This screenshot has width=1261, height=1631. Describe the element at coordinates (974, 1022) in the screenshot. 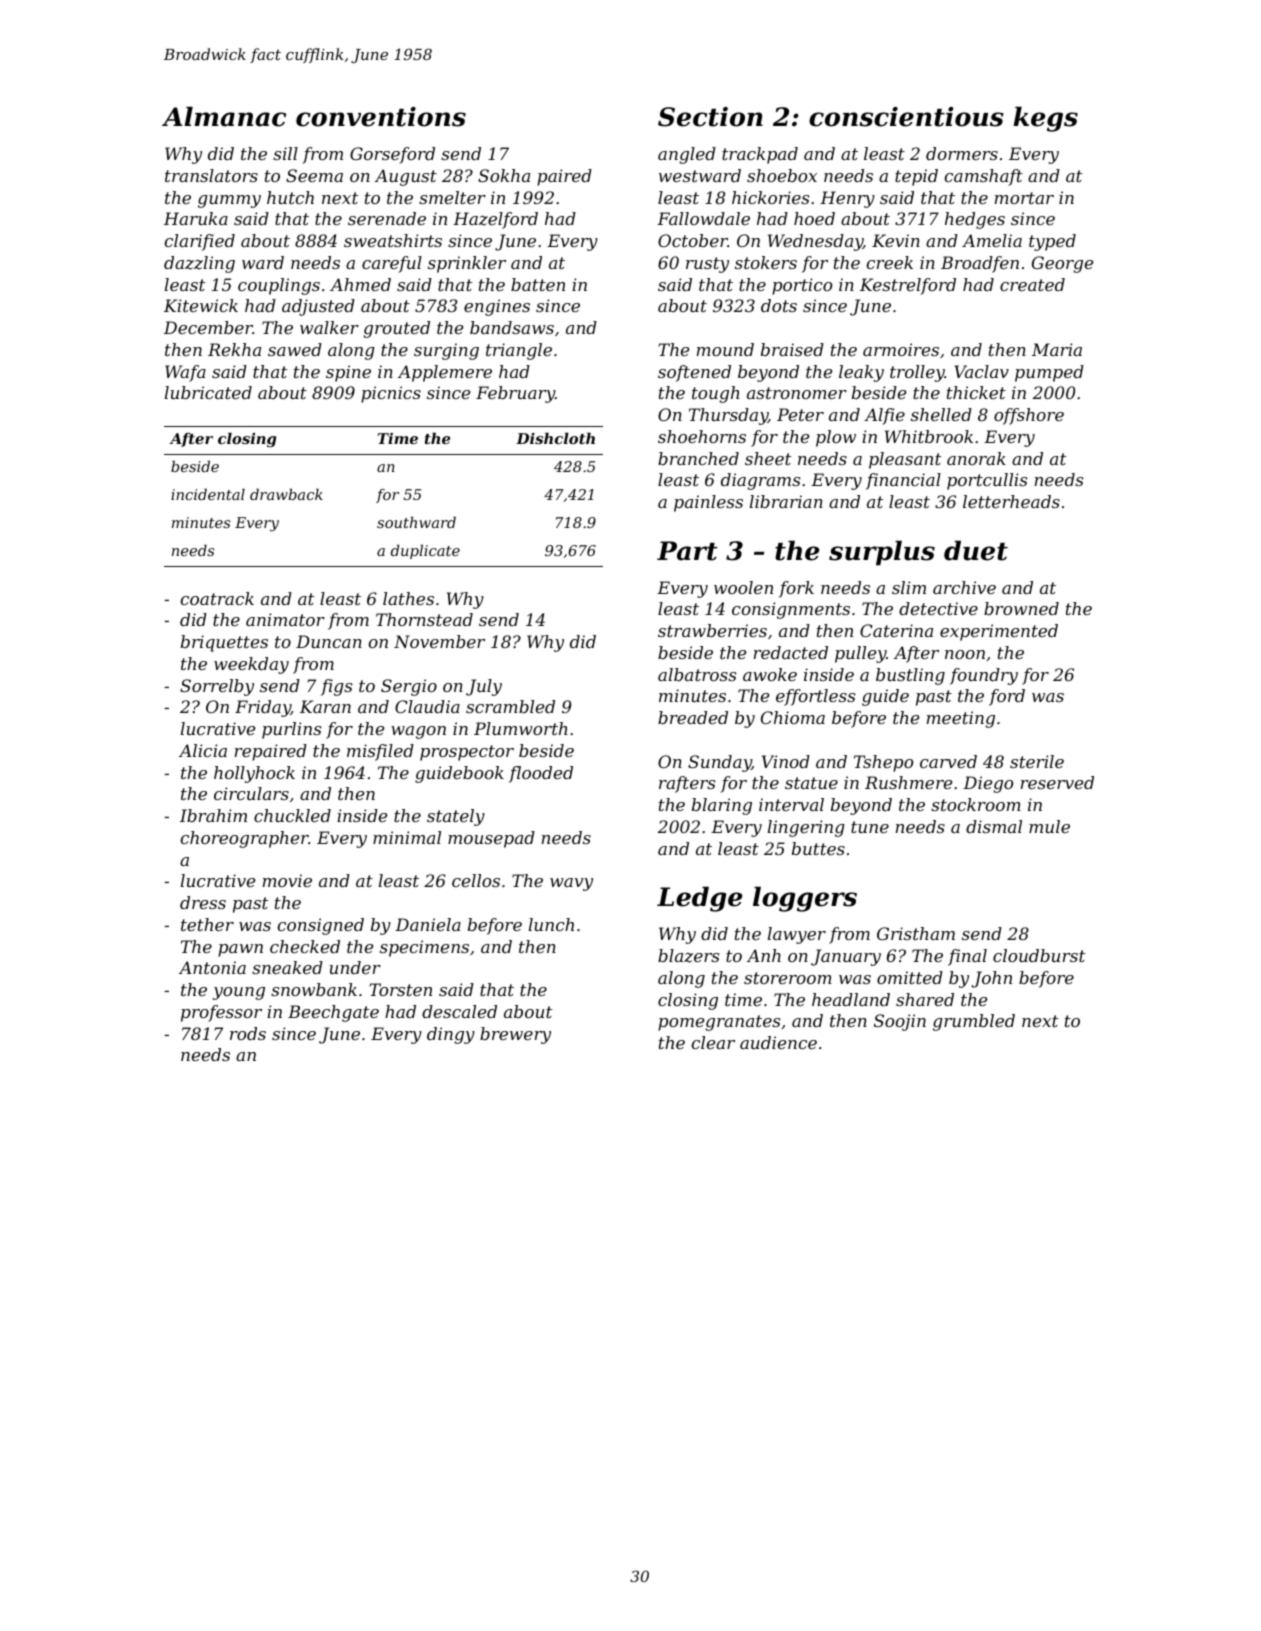

I see `grumbled` at that location.
